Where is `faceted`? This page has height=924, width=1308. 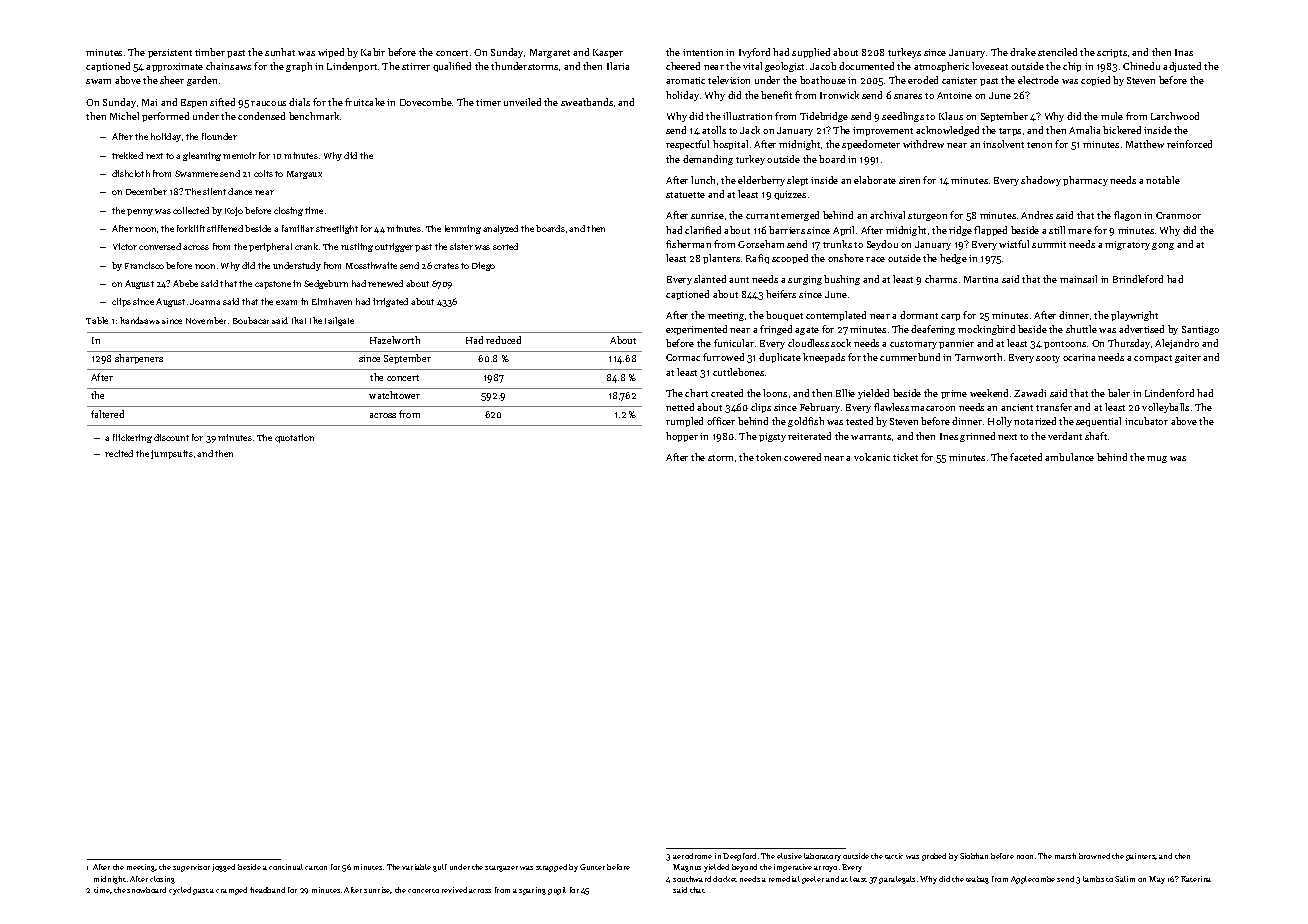 faceted is located at coordinates (1026, 457).
